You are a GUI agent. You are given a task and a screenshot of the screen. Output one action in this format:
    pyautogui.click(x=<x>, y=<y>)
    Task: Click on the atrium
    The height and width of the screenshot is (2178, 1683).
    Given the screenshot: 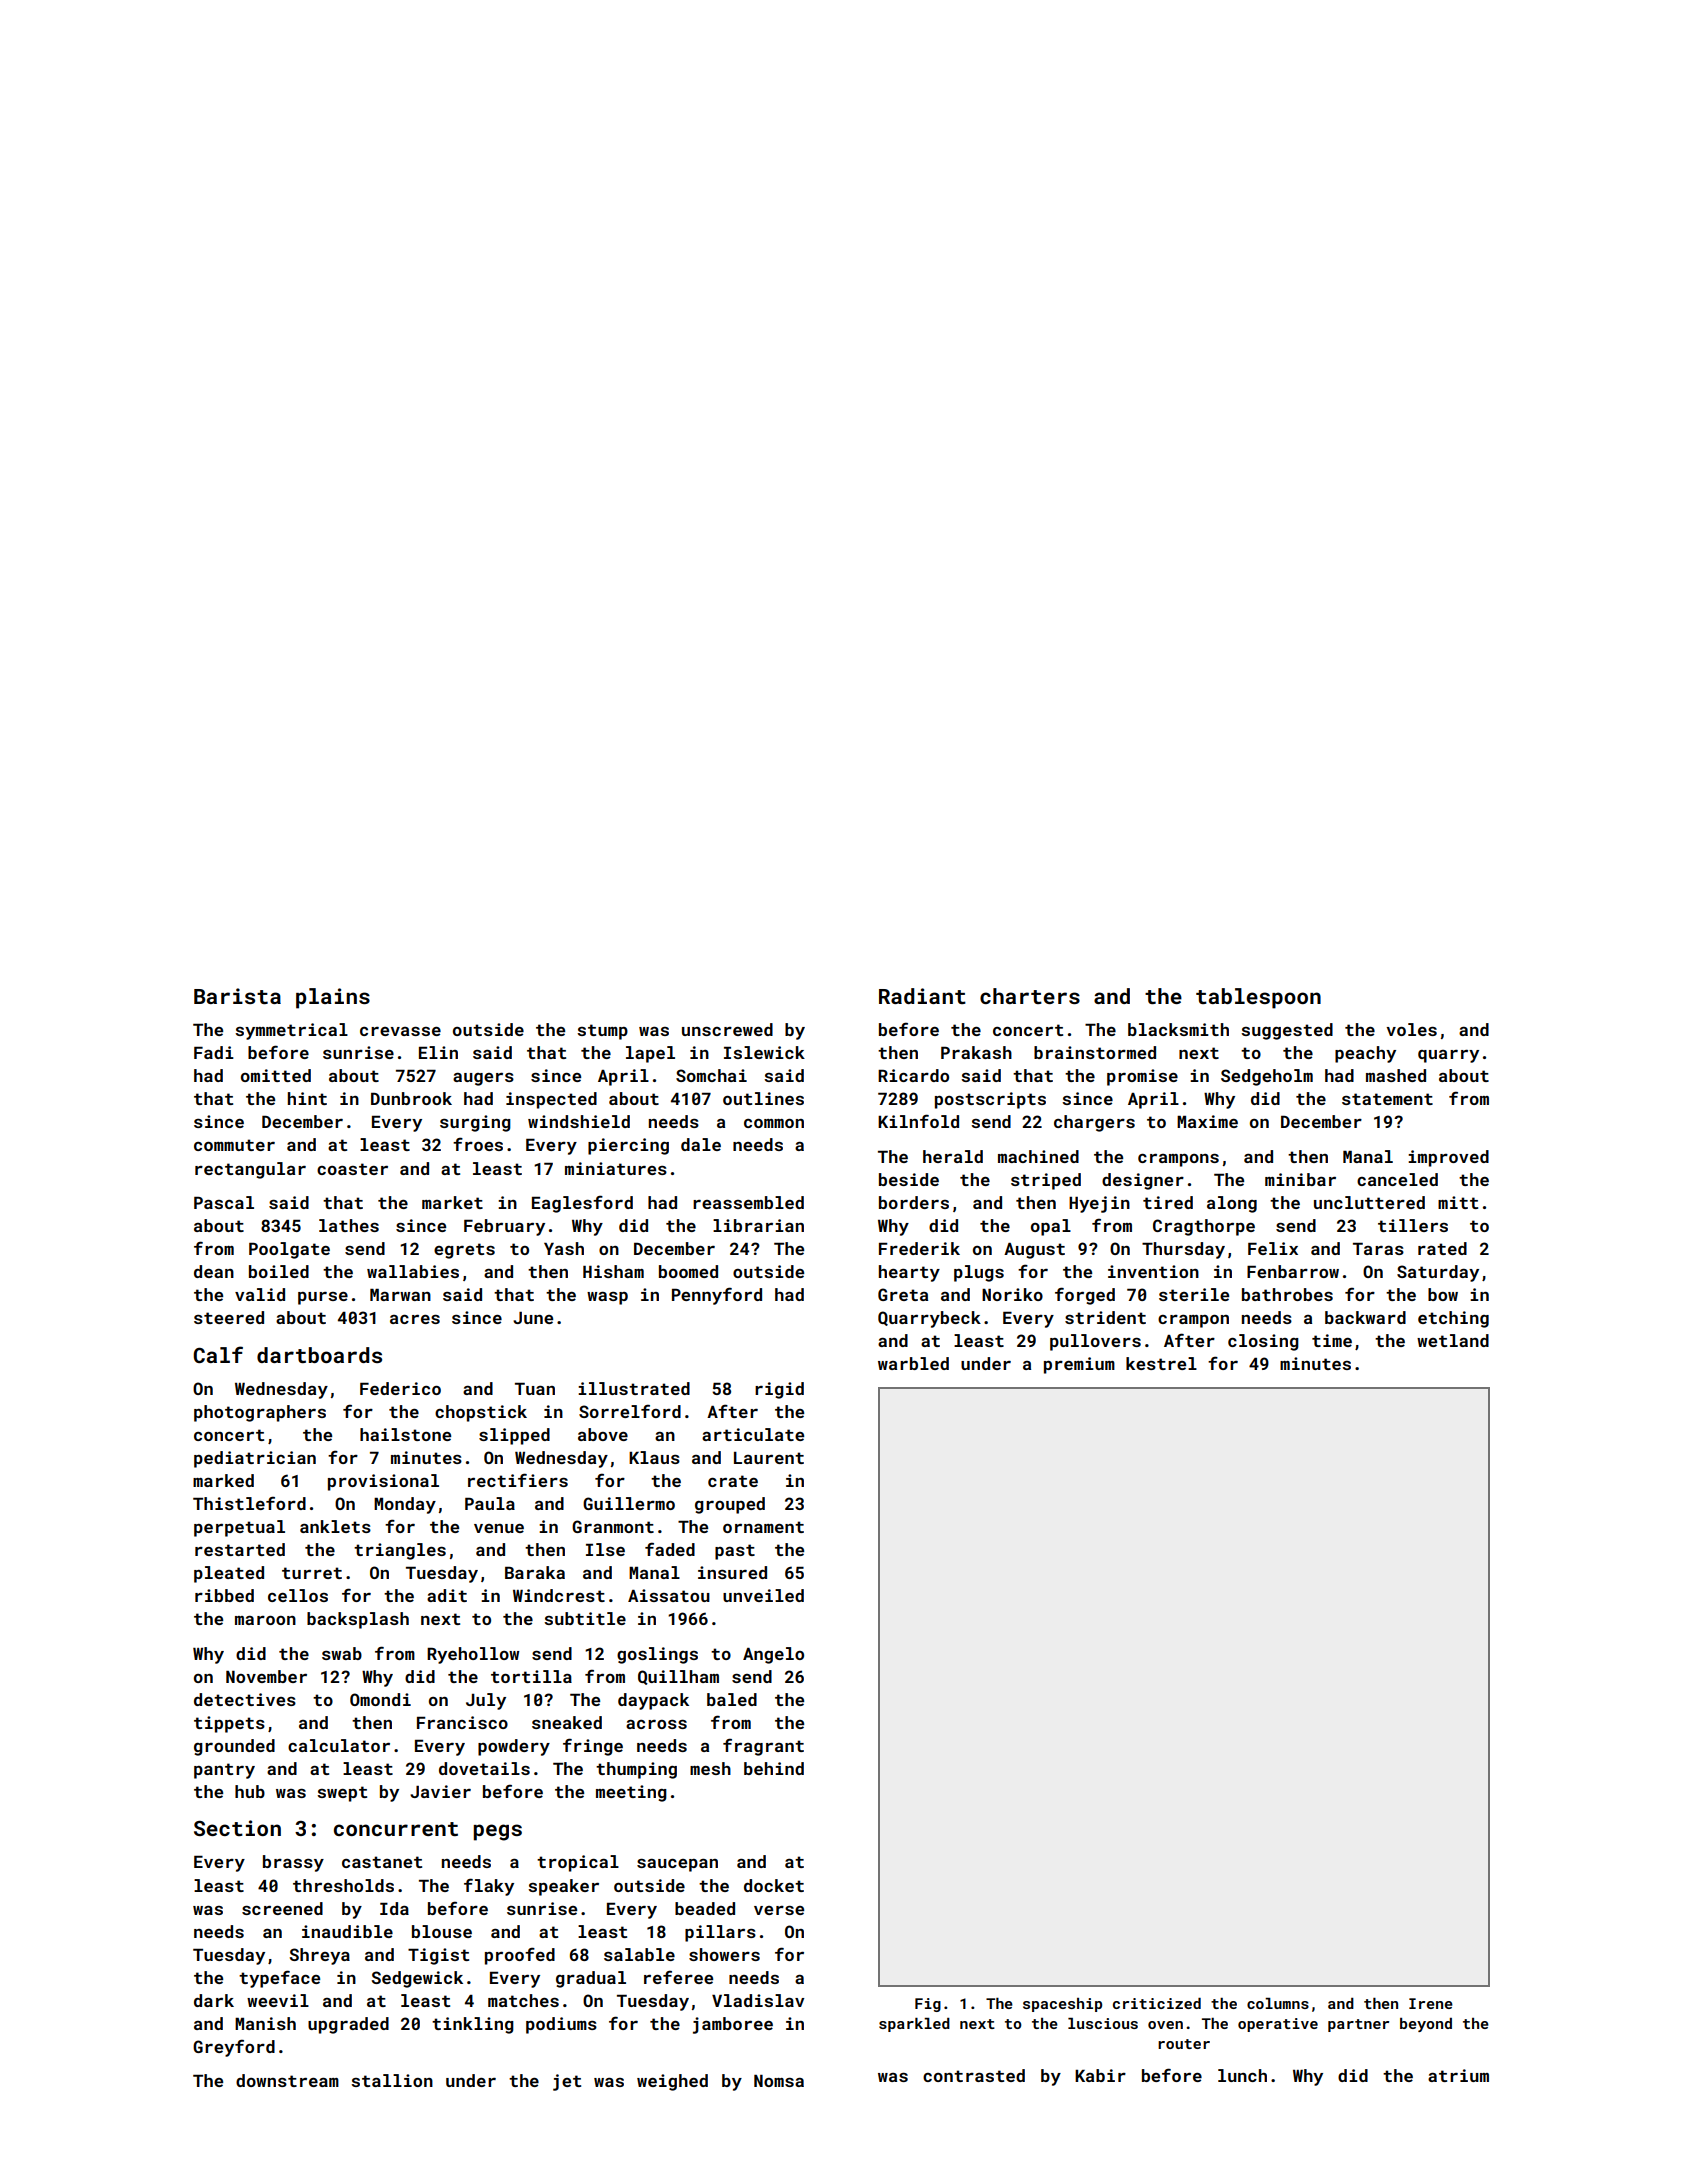 What is the action you would take?
    pyautogui.click(x=1458, y=2075)
